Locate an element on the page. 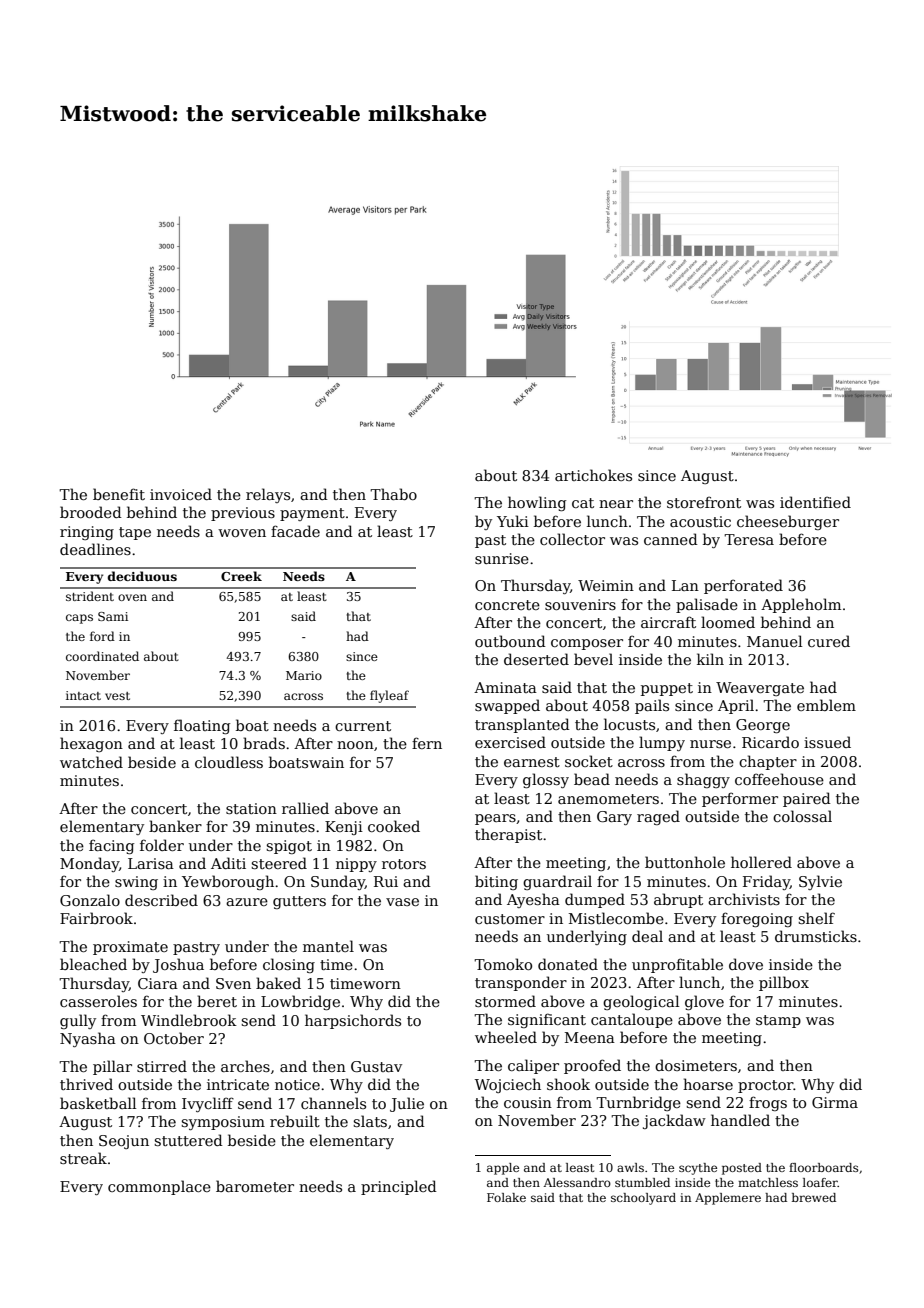 The height and width of the image is (1308, 924). storefront is located at coordinates (704, 502).
